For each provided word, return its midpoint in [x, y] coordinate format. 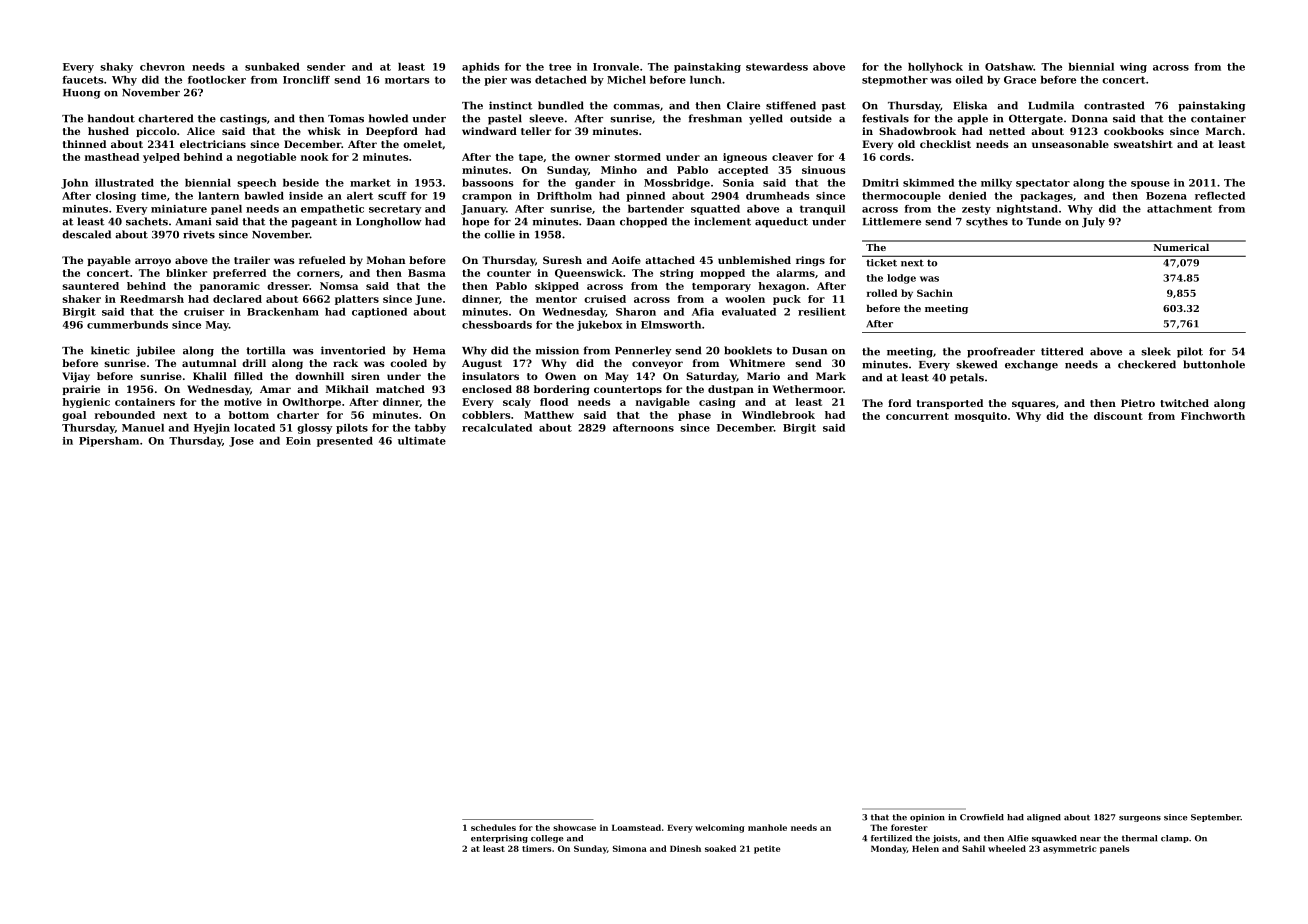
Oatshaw [1009, 67]
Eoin [298, 441]
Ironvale [616, 67]
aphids [480, 68]
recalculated [497, 428]
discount [1118, 416]
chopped [643, 222]
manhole [767, 827]
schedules [493, 827]
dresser [288, 286]
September [1216, 818]
